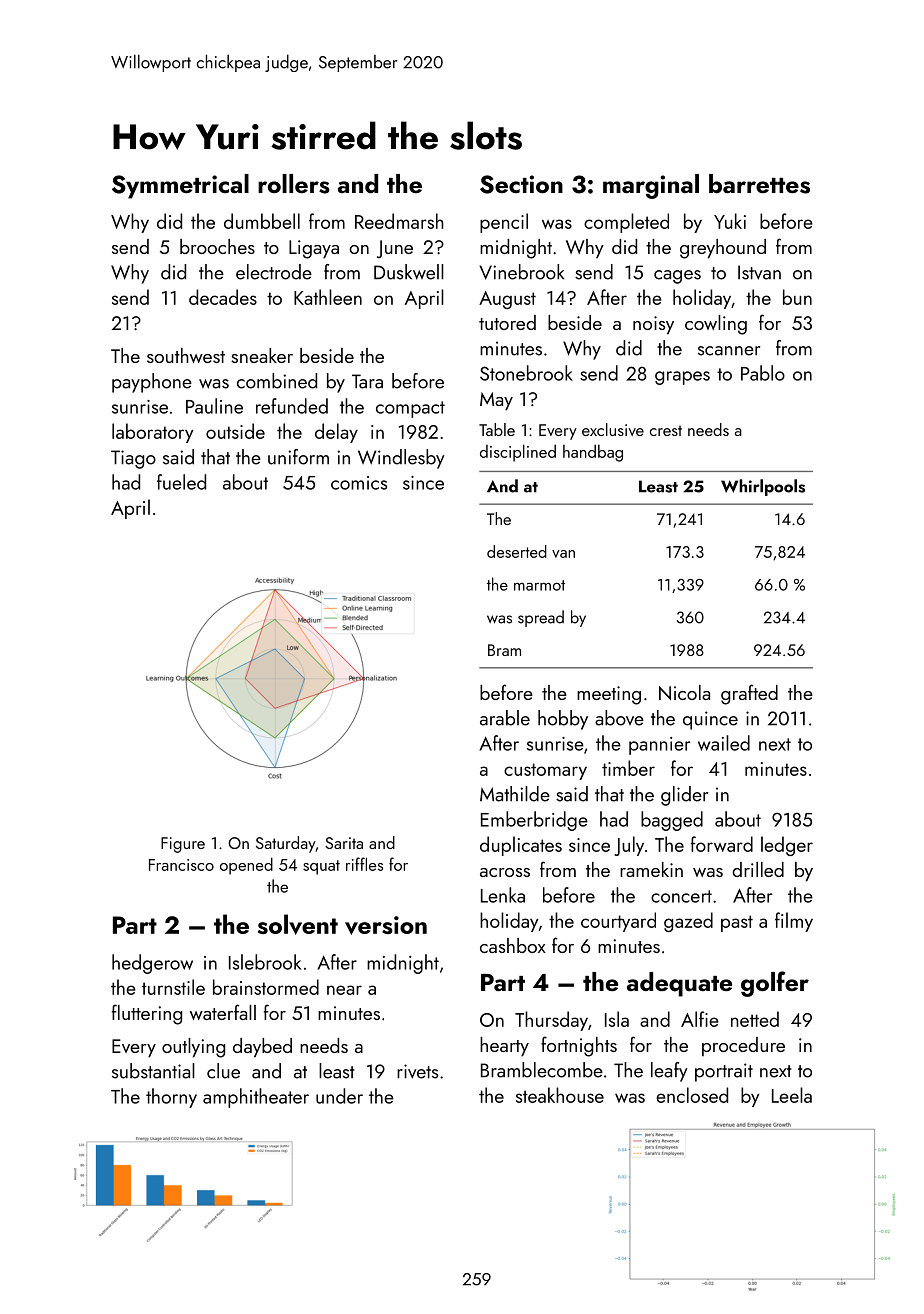 The width and height of the image is (924, 1314). Describe the element at coordinates (521, 846) in the image. I see `duplicates` at that location.
